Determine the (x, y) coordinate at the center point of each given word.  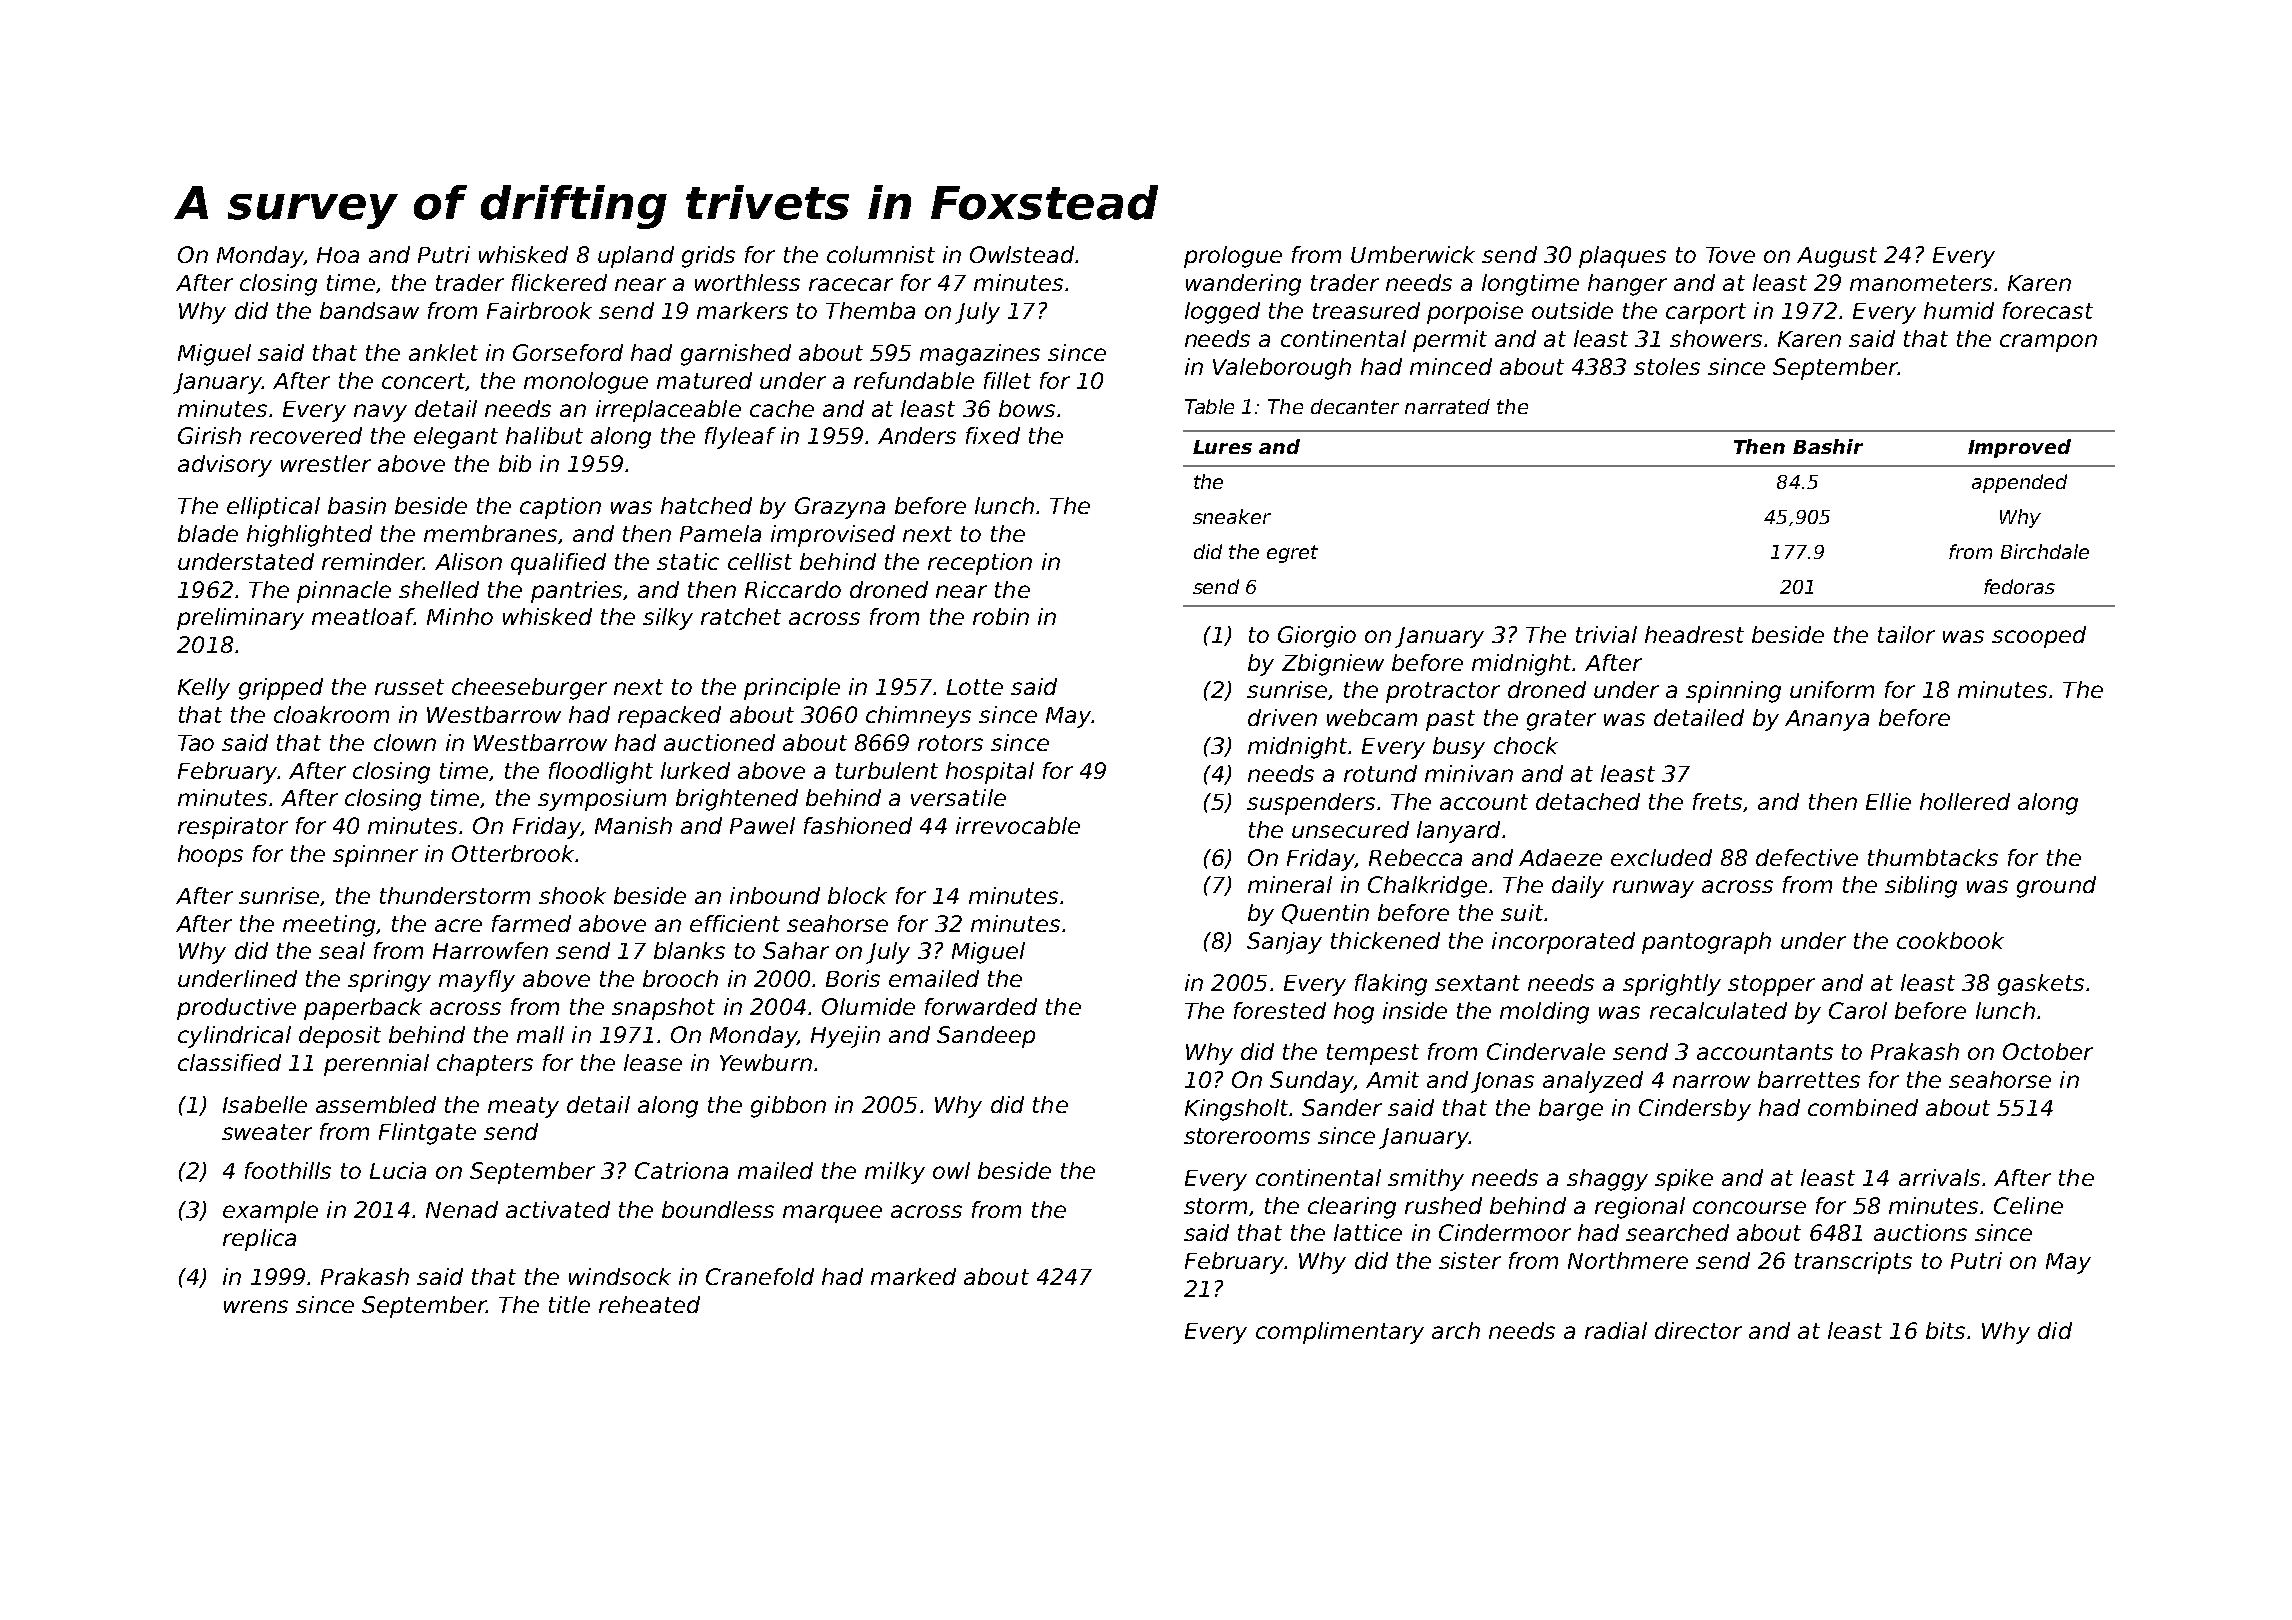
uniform (1832, 689)
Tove (1730, 255)
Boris (853, 978)
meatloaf (363, 616)
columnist (881, 254)
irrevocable (1018, 825)
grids (708, 257)
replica (259, 1240)
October (2048, 1051)
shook (572, 895)
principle (792, 689)
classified (229, 1062)
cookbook (1950, 940)
